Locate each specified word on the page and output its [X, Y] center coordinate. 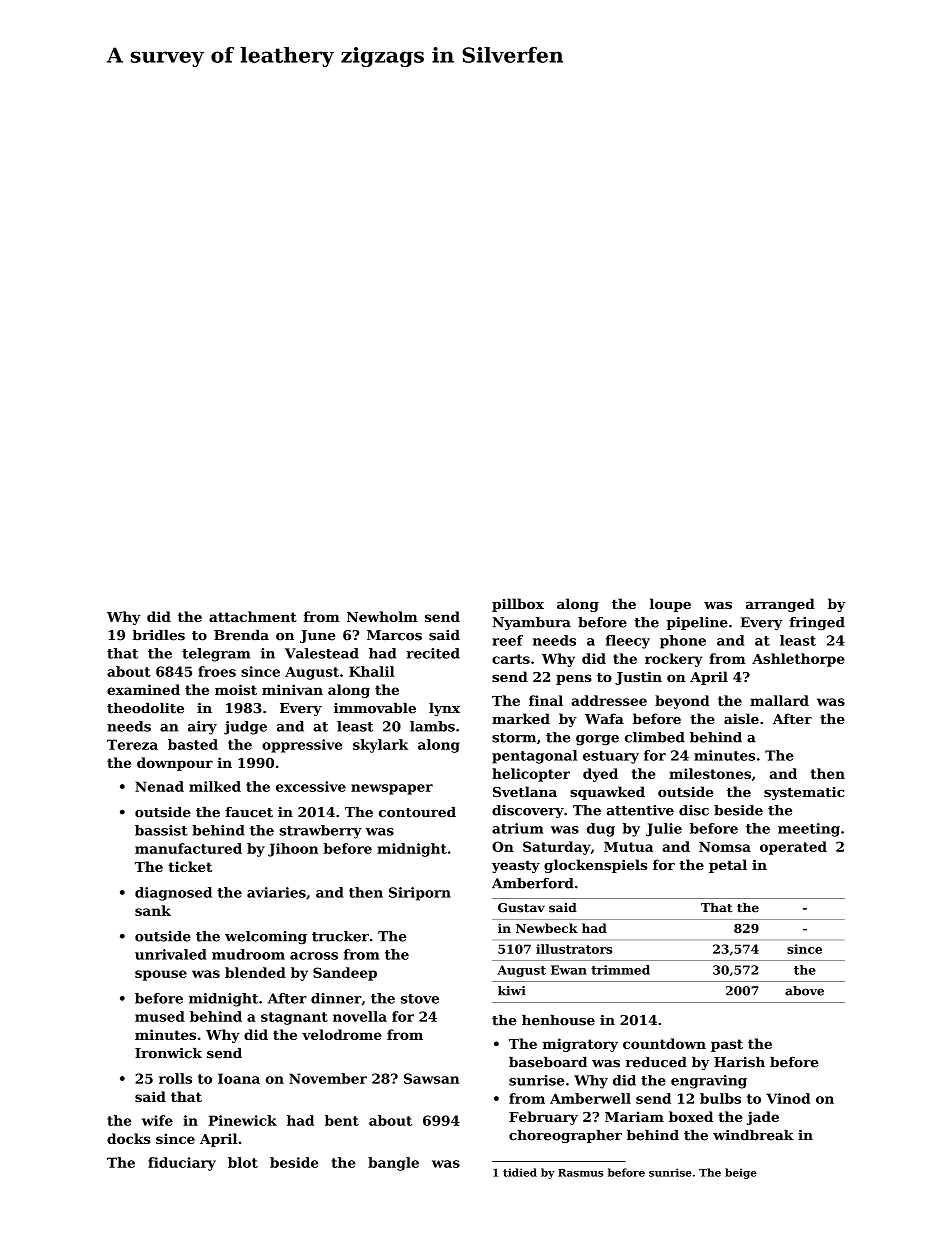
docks [129, 1138]
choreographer [565, 1136]
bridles [159, 635]
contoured [417, 812]
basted [193, 744]
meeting [809, 830]
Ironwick [168, 1053]
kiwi [511, 991]
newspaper [392, 789]
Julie [664, 830]
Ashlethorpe [798, 660]
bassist [161, 830]
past [727, 1045]
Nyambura [531, 623]
